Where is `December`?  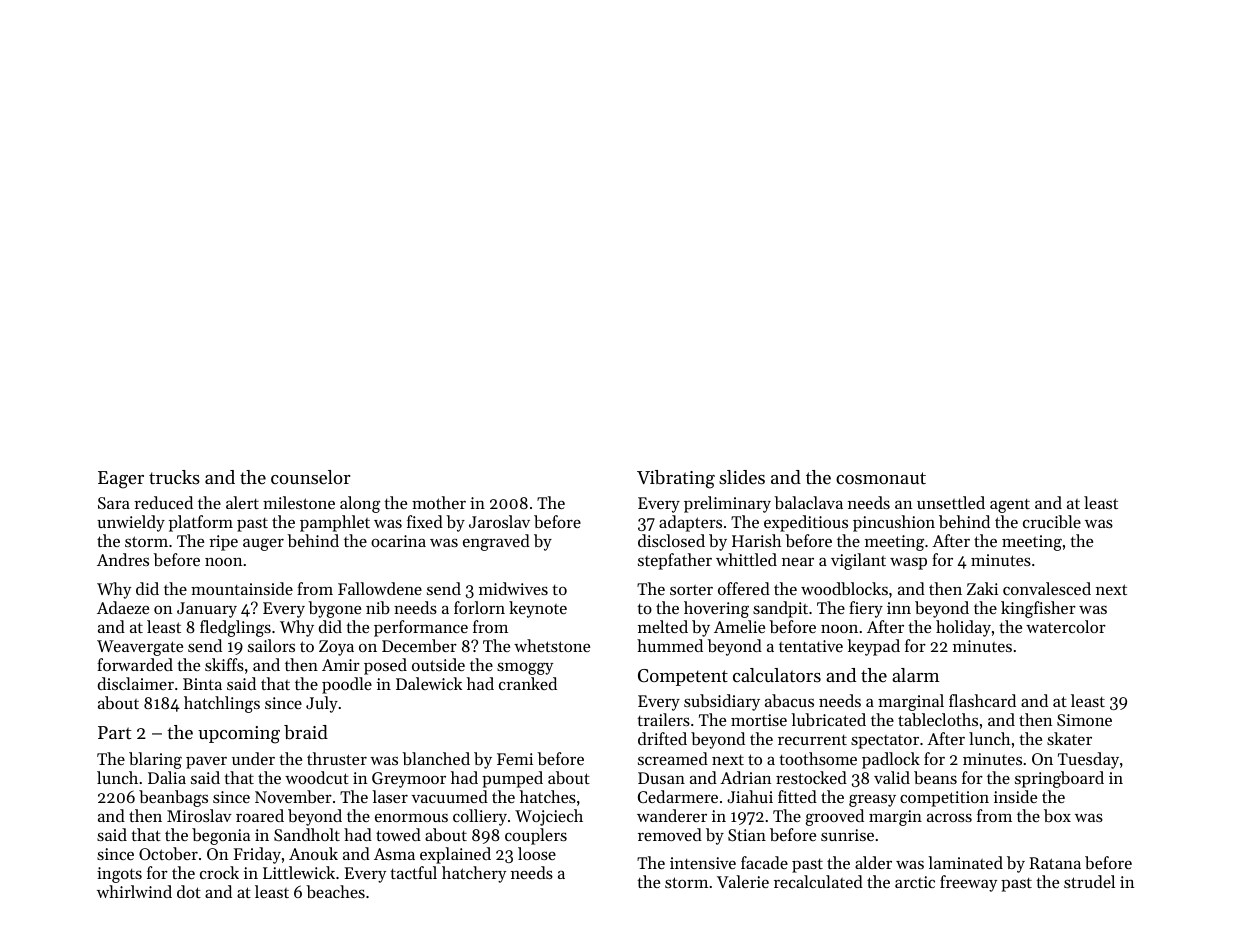
December is located at coordinates (419, 645).
